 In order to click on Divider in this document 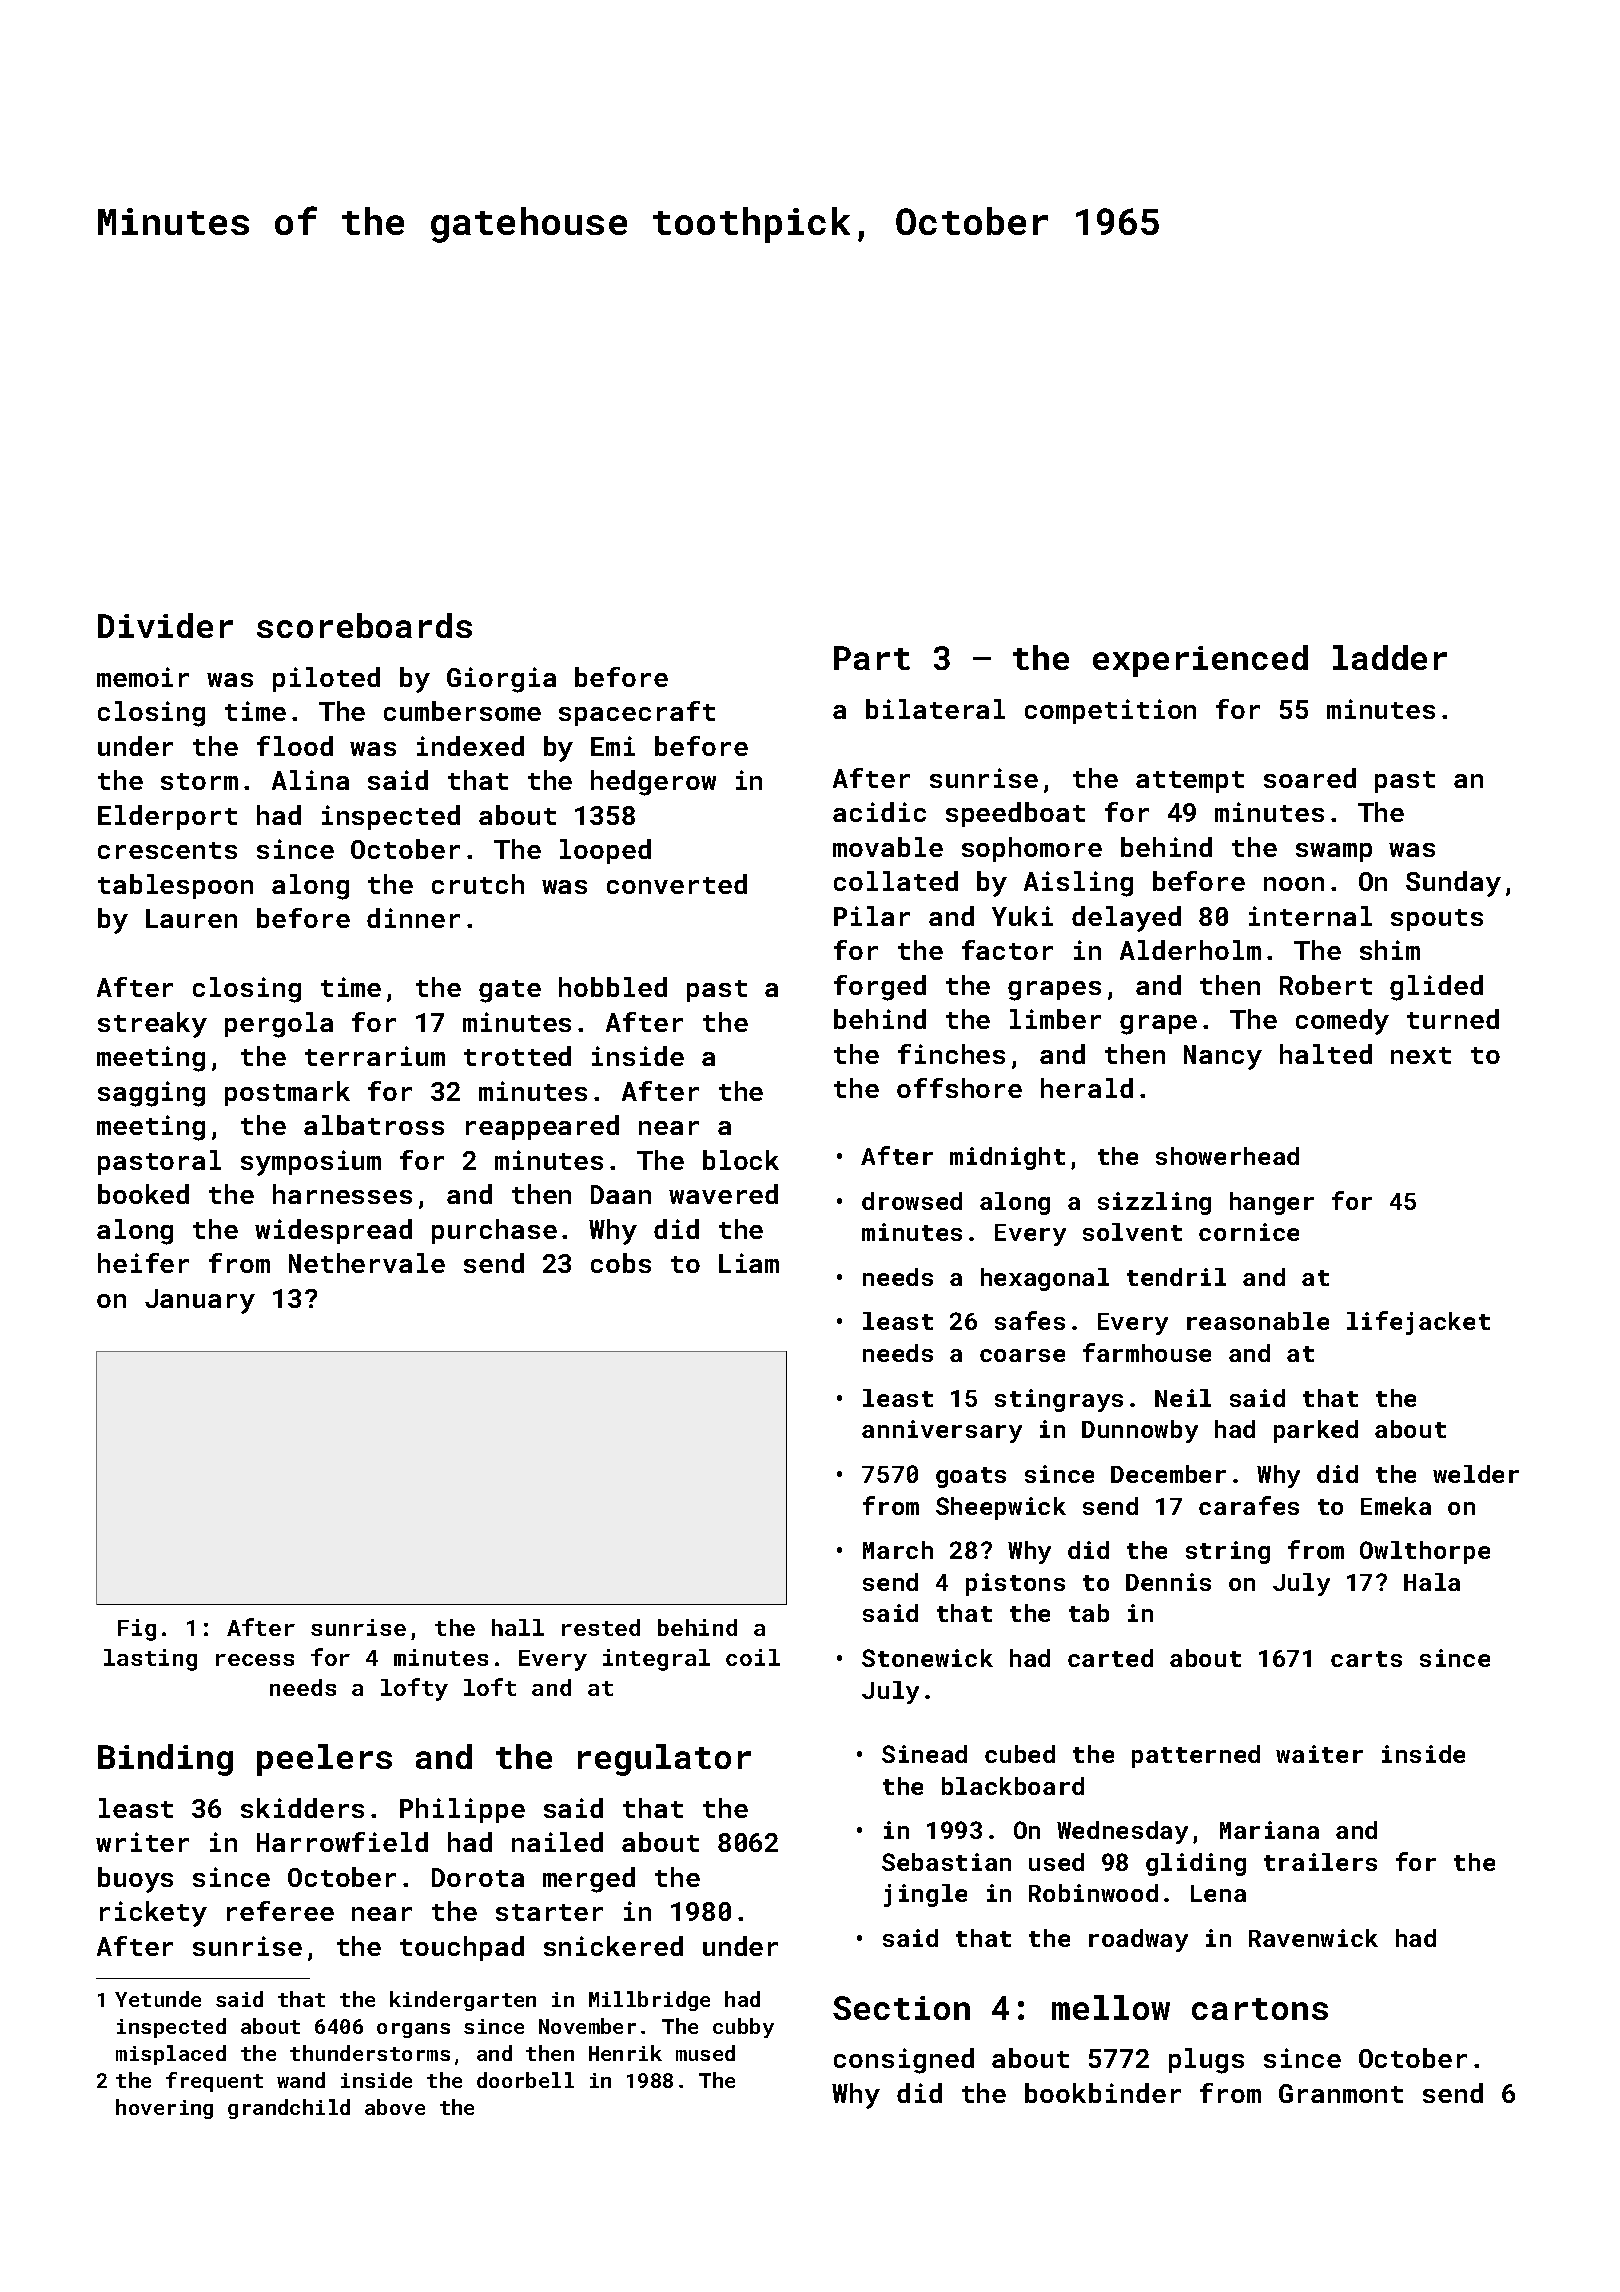, I will do `click(165, 625)`.
